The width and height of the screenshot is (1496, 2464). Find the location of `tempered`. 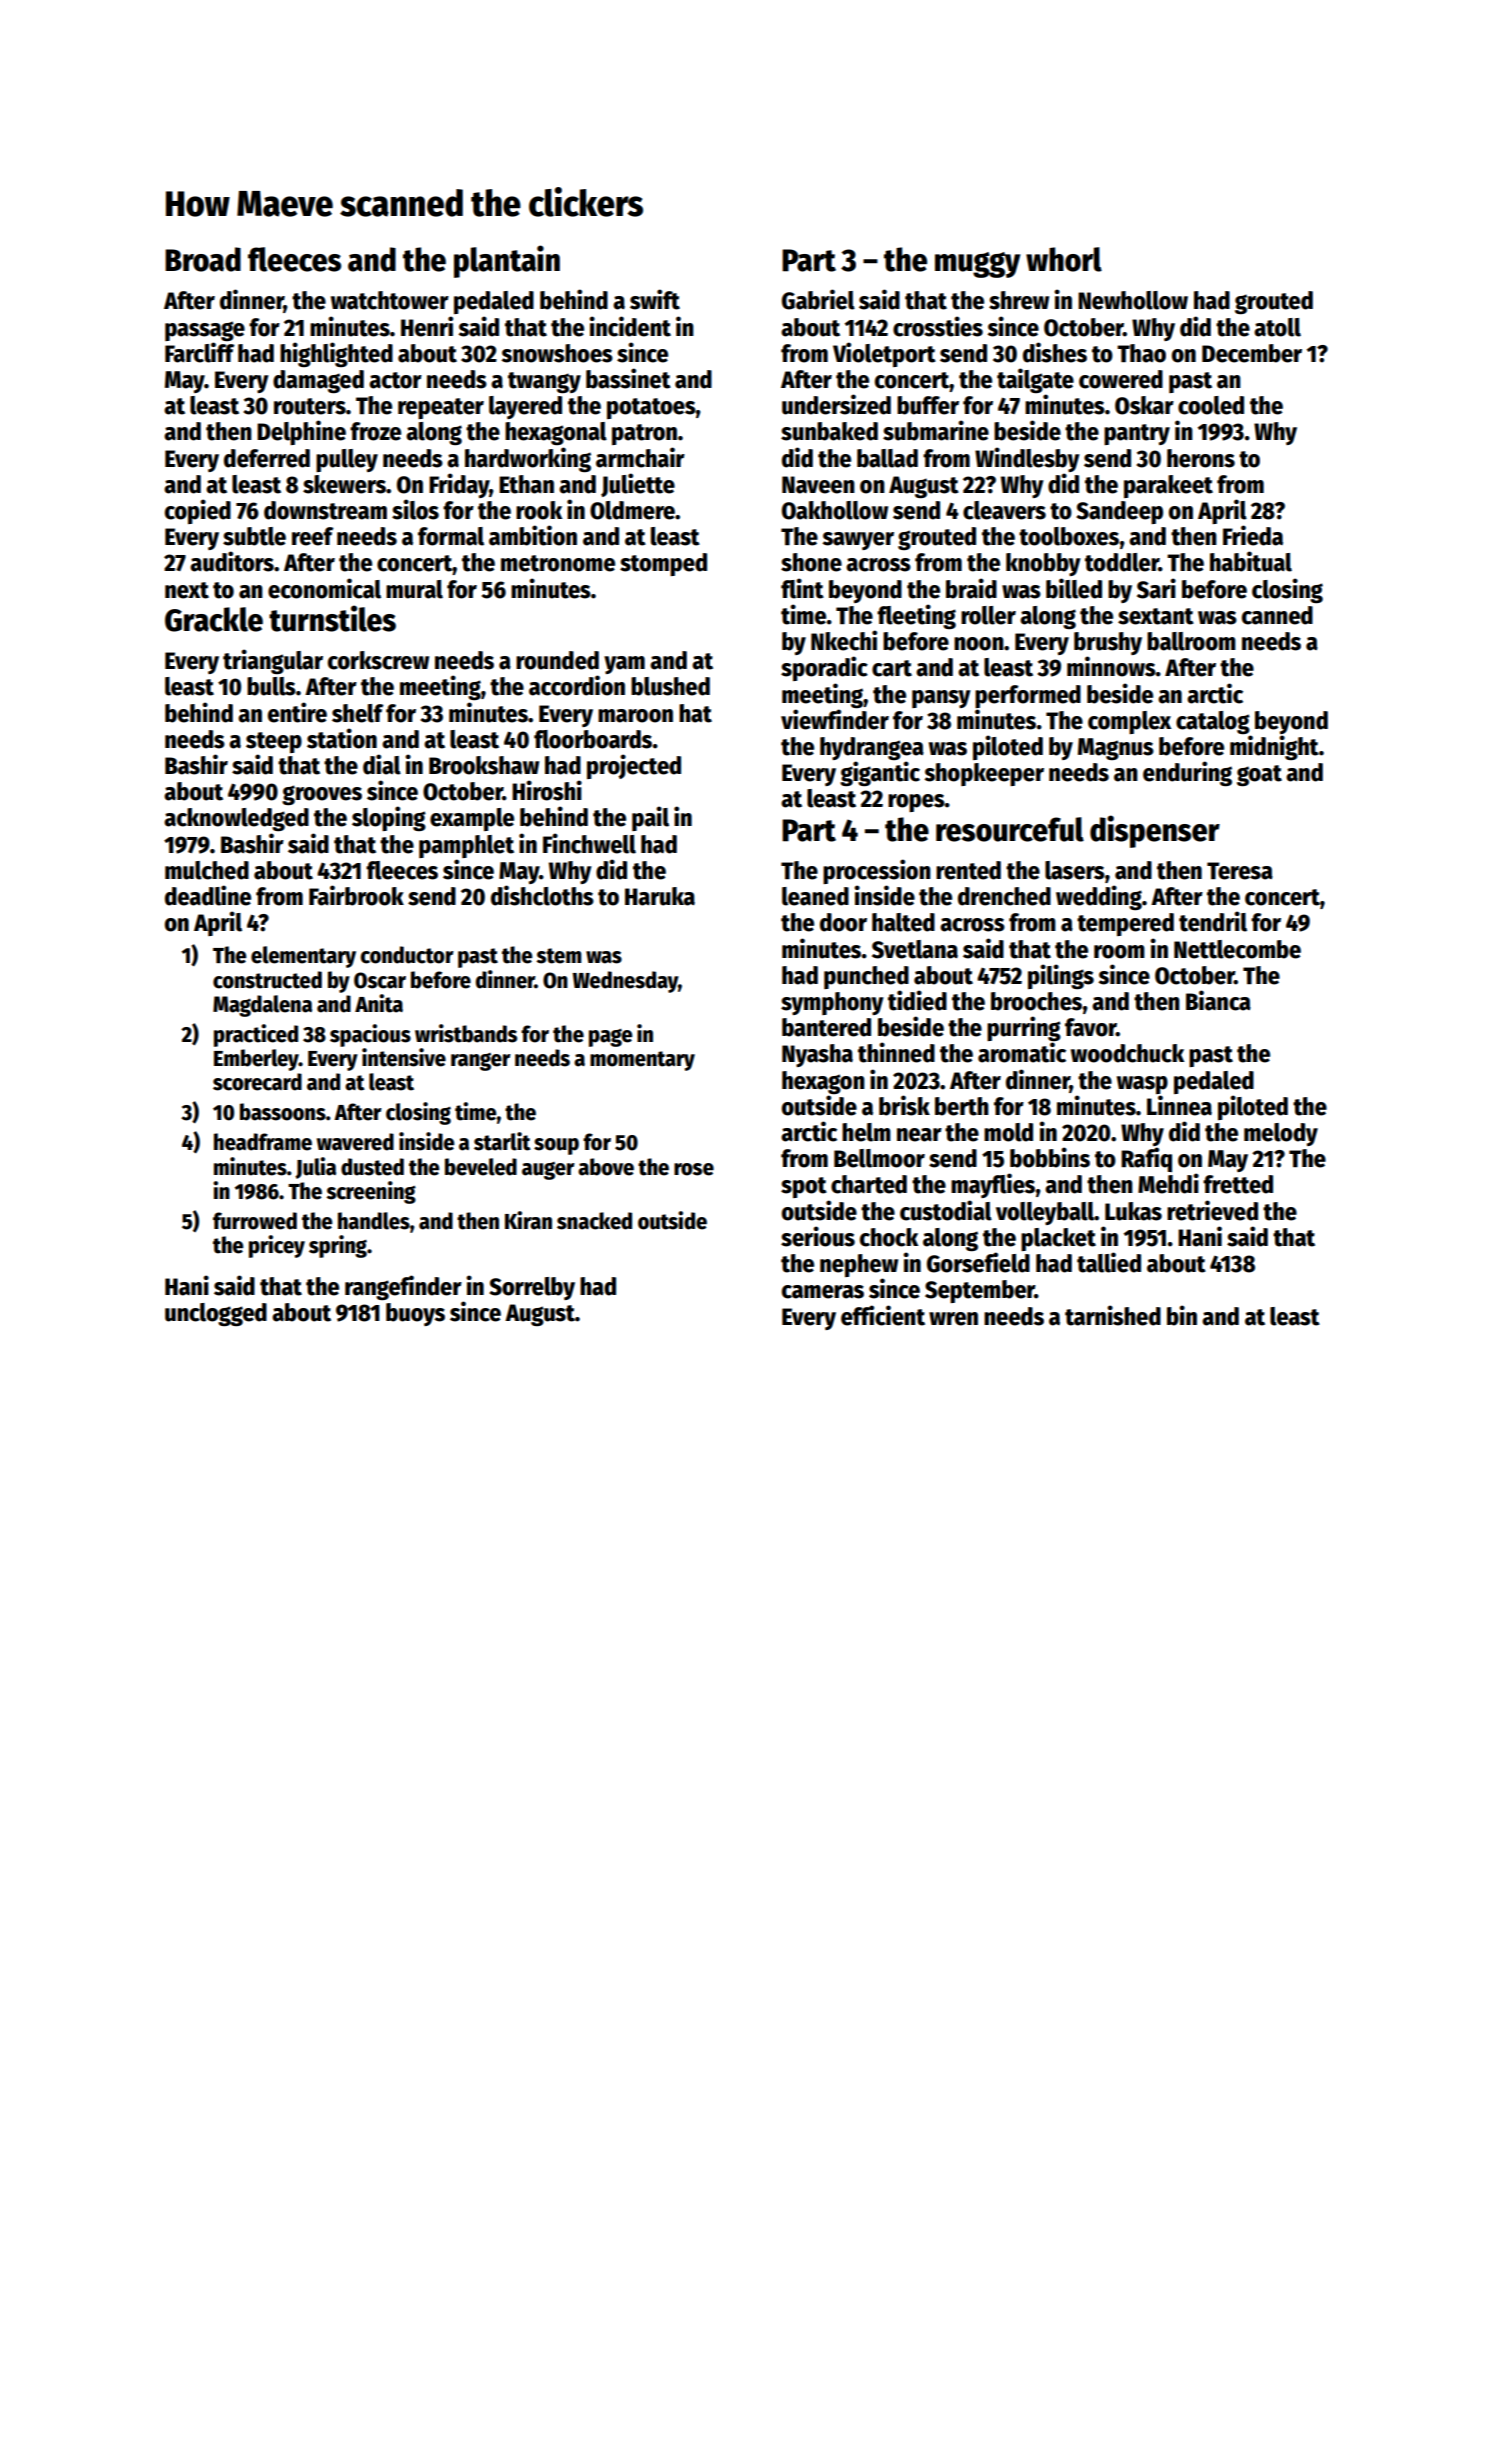

tempered is located at coordinates (1125, 924).
